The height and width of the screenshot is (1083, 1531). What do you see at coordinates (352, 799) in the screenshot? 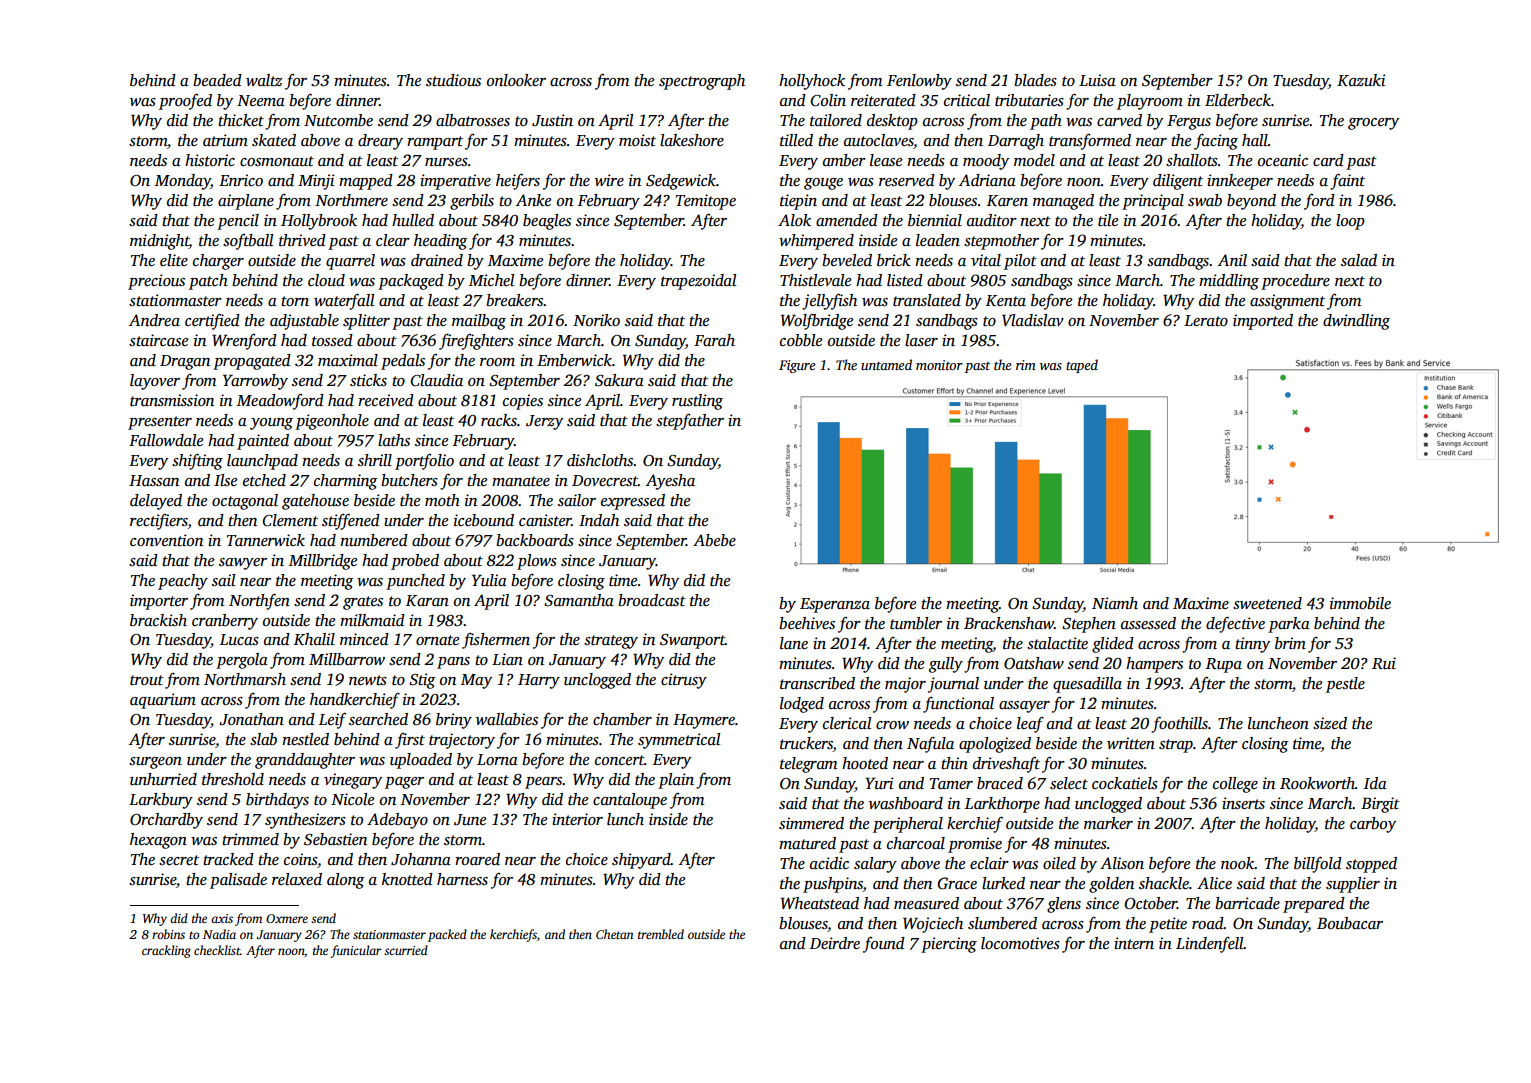
I see `Nicole` at bounding box center [352, 799].
